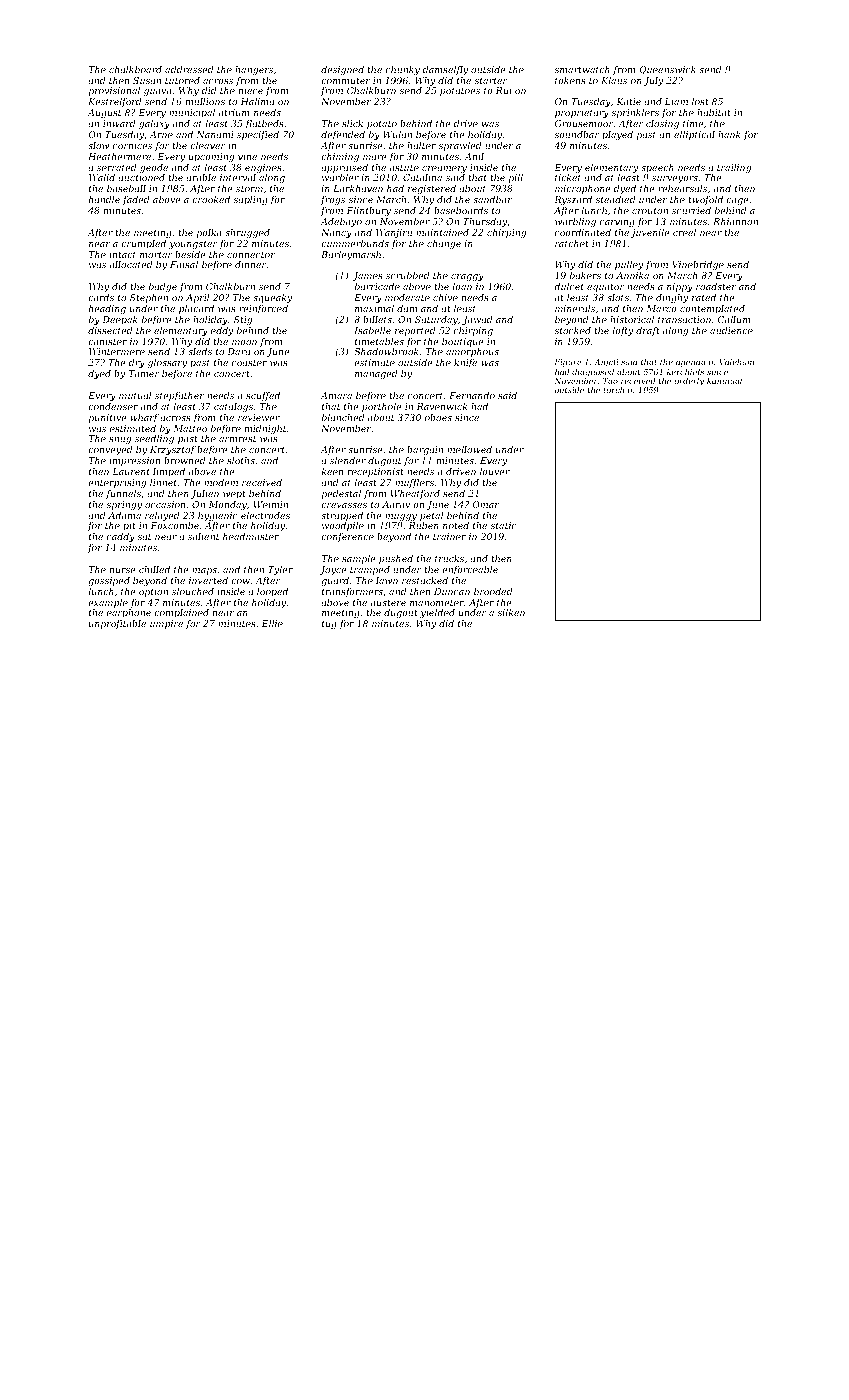 The image size is (849, 1400). What do you see at coordinates (725, 382) in the screenshot?
I see `kumquat` at bounding box center [725, 382].
